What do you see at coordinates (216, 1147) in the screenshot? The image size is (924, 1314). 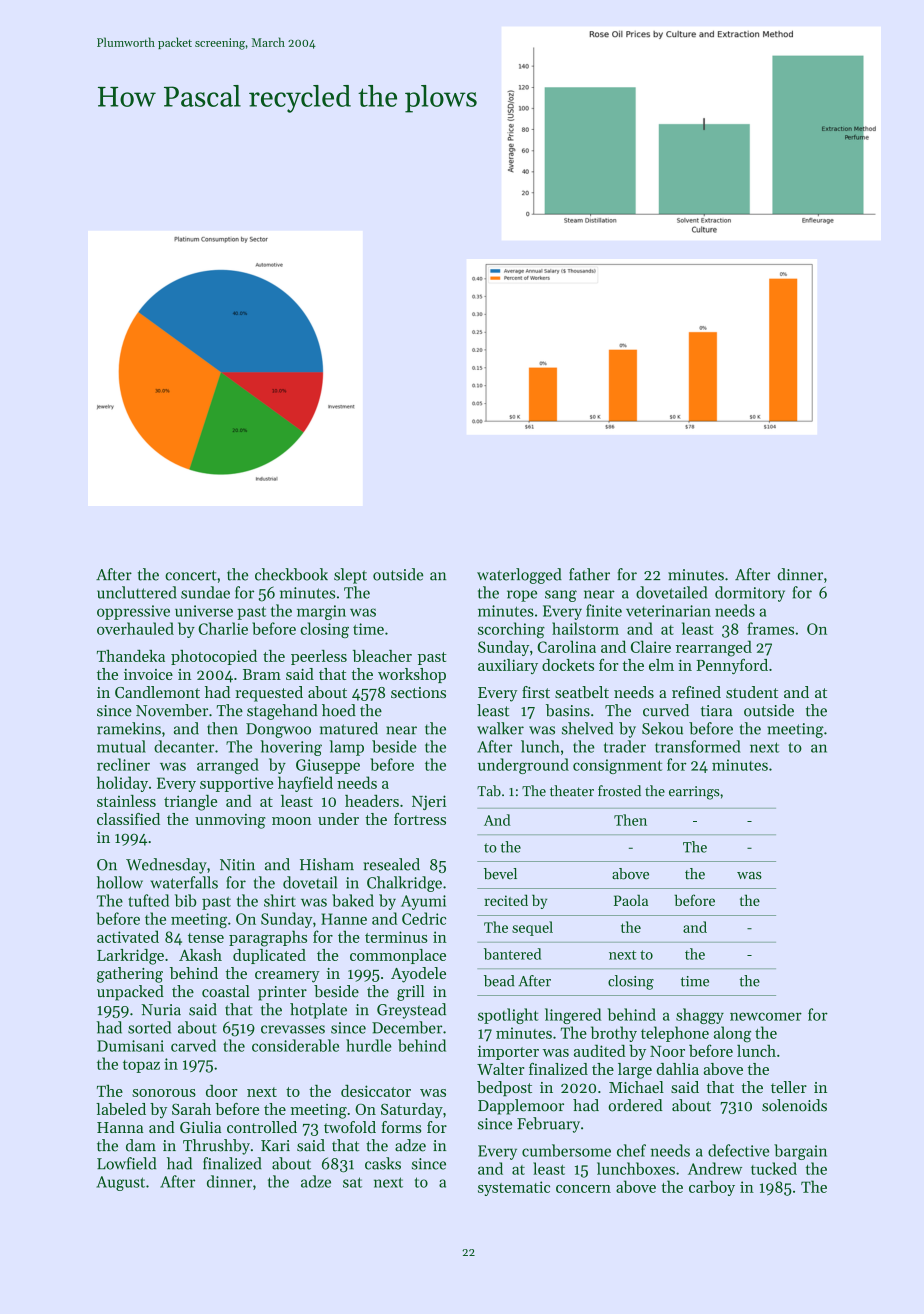 I see `Thrushby` at bounding box center [216, 1147].
